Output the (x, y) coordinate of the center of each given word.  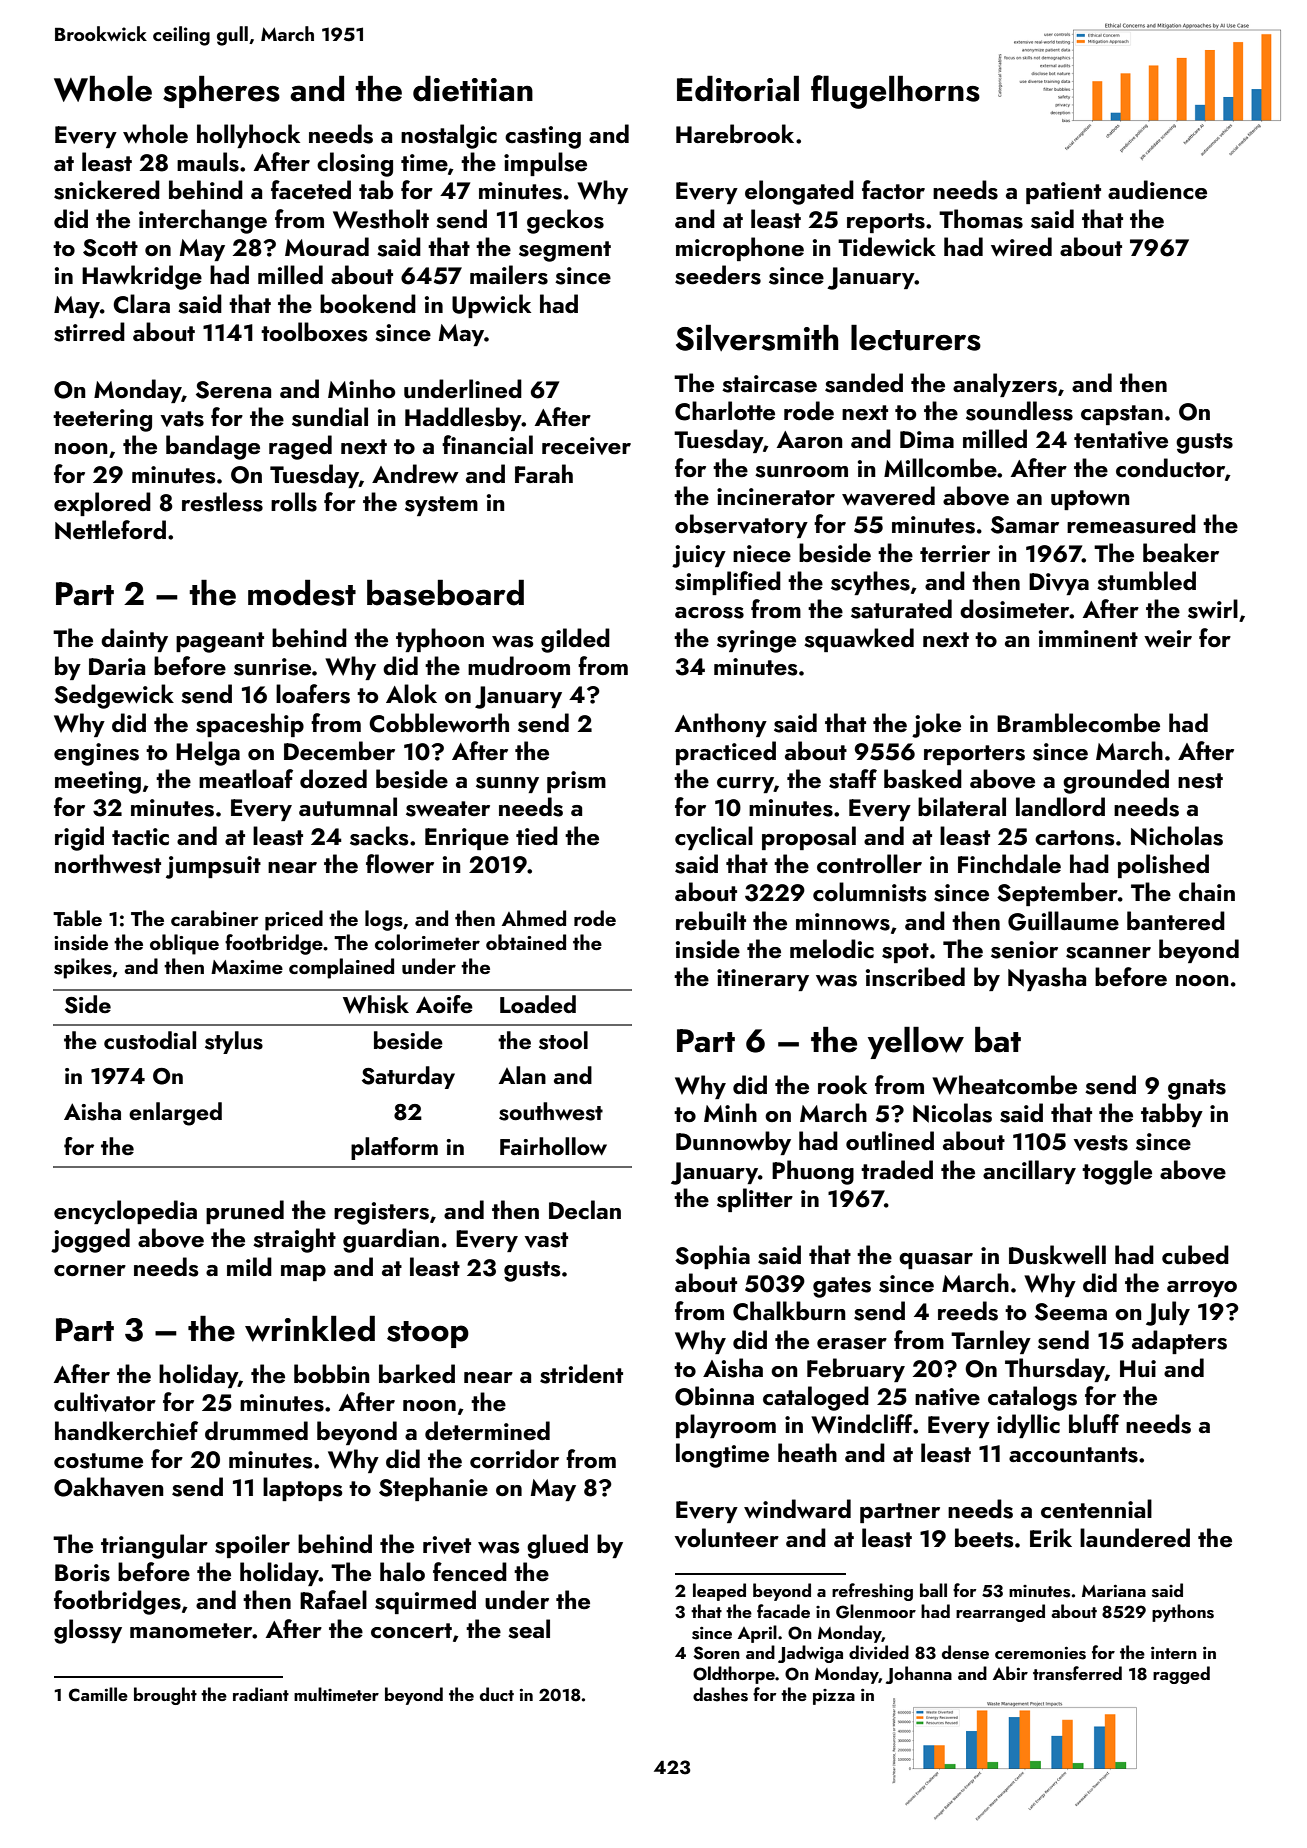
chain (1207, 891)
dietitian (473, 89)
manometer (191, 1630)
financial (487, 444)
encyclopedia (125, 1212)
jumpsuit (213, 867)
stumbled (1146, 581)
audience (1157, 190)
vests (1101, 1143)
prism (576, 782)
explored (102, 504)
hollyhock (248, 136)
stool (563, 1040)
